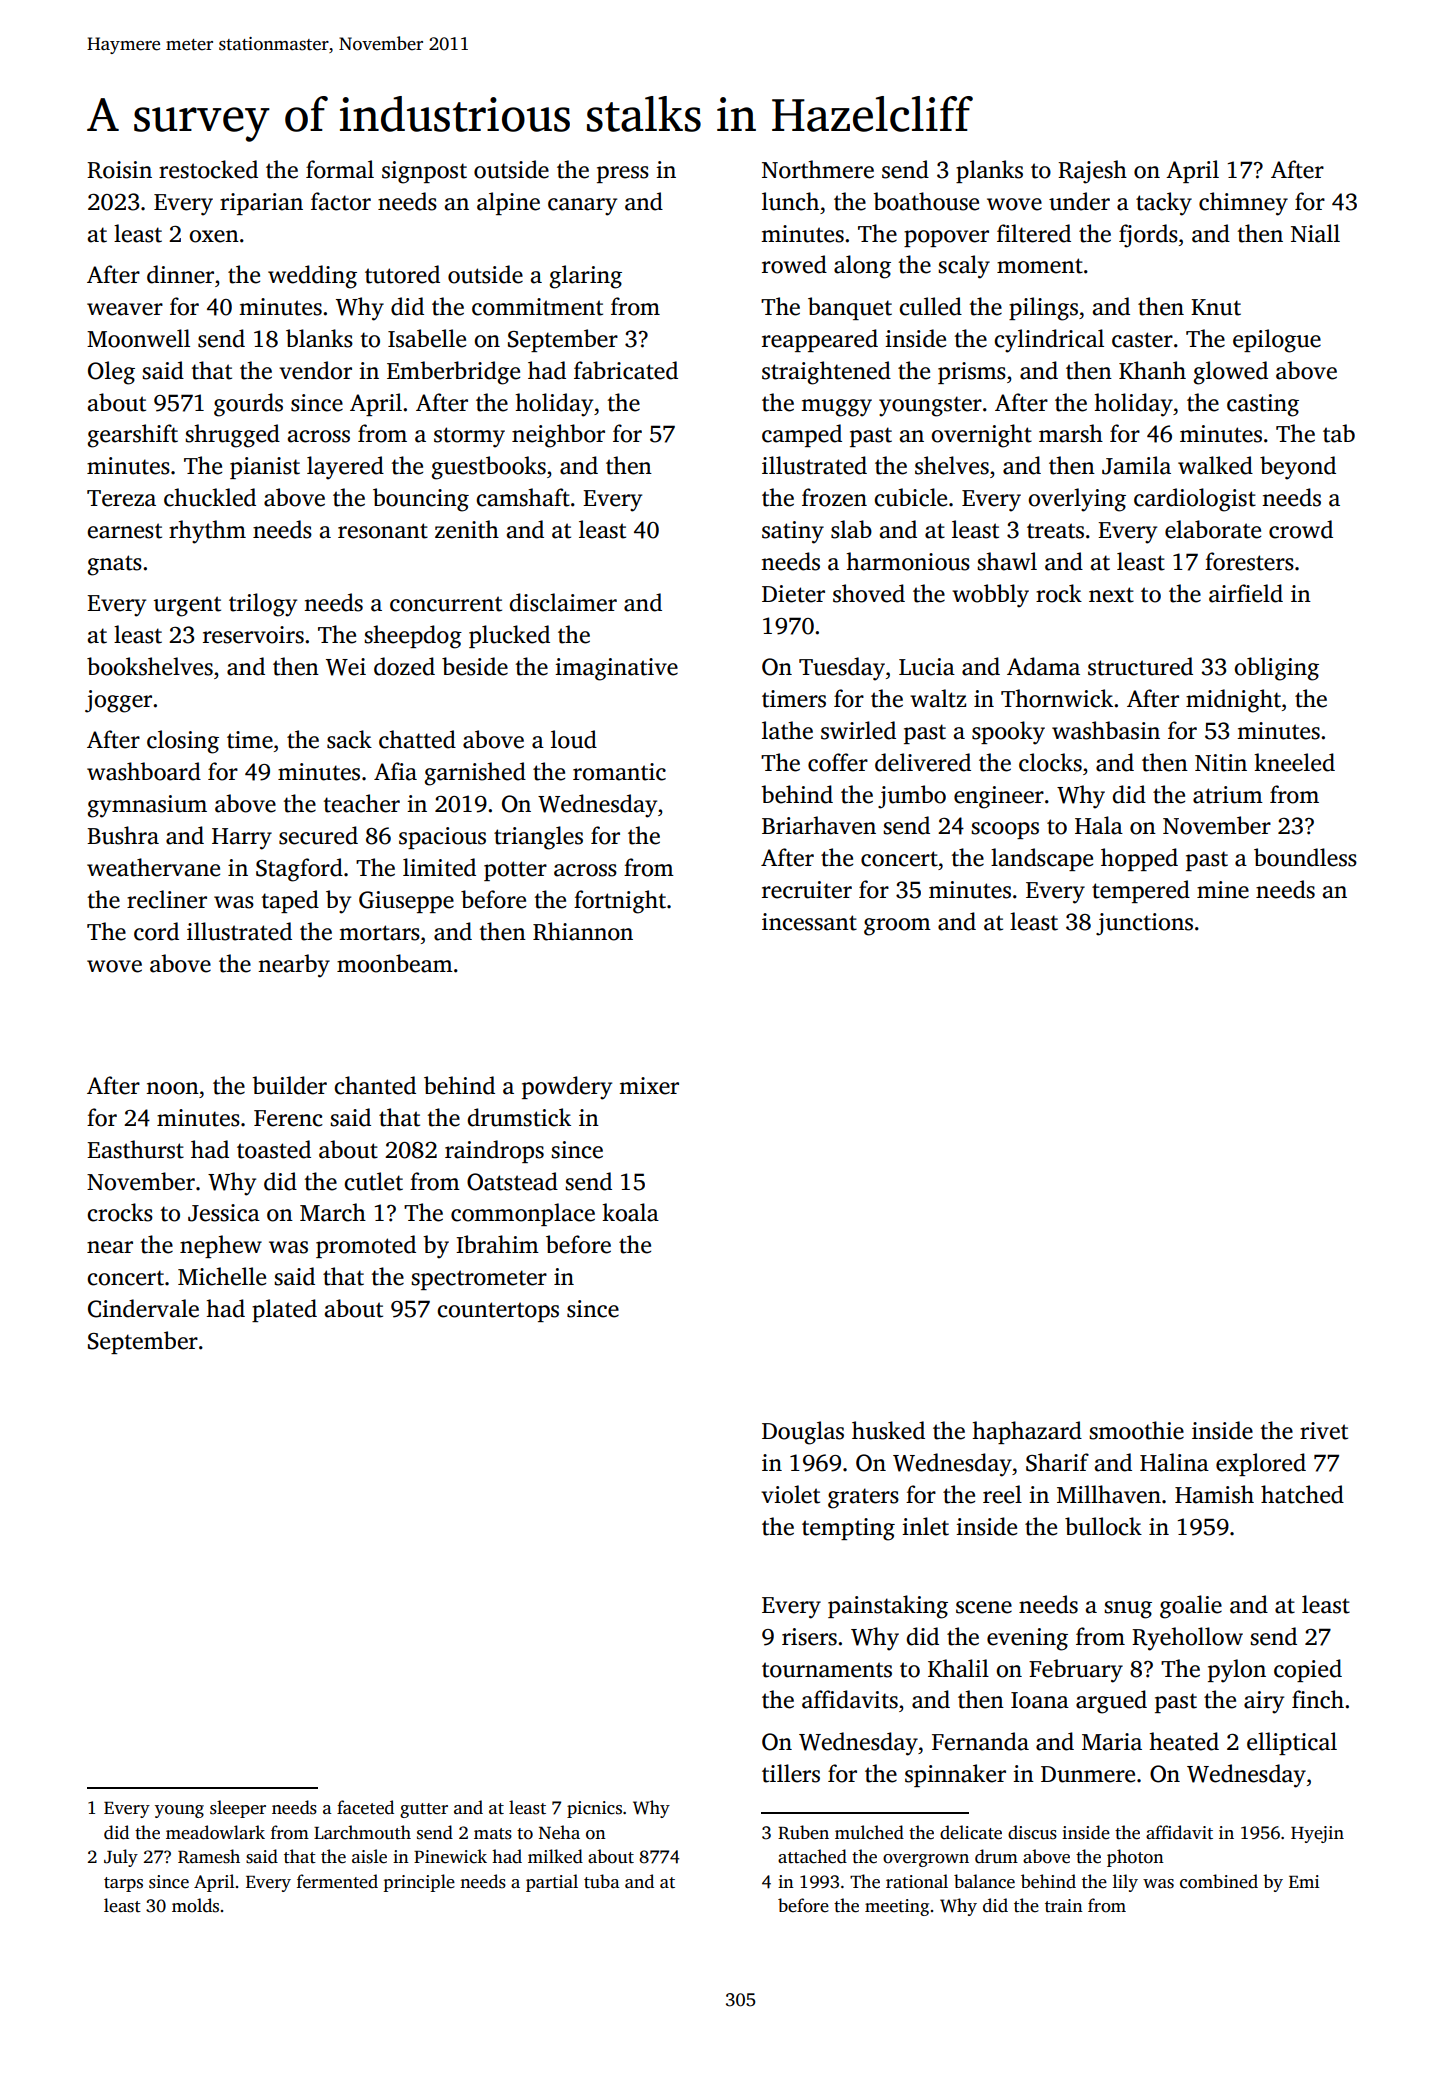  I want to click on formal, so click(340, 169).
